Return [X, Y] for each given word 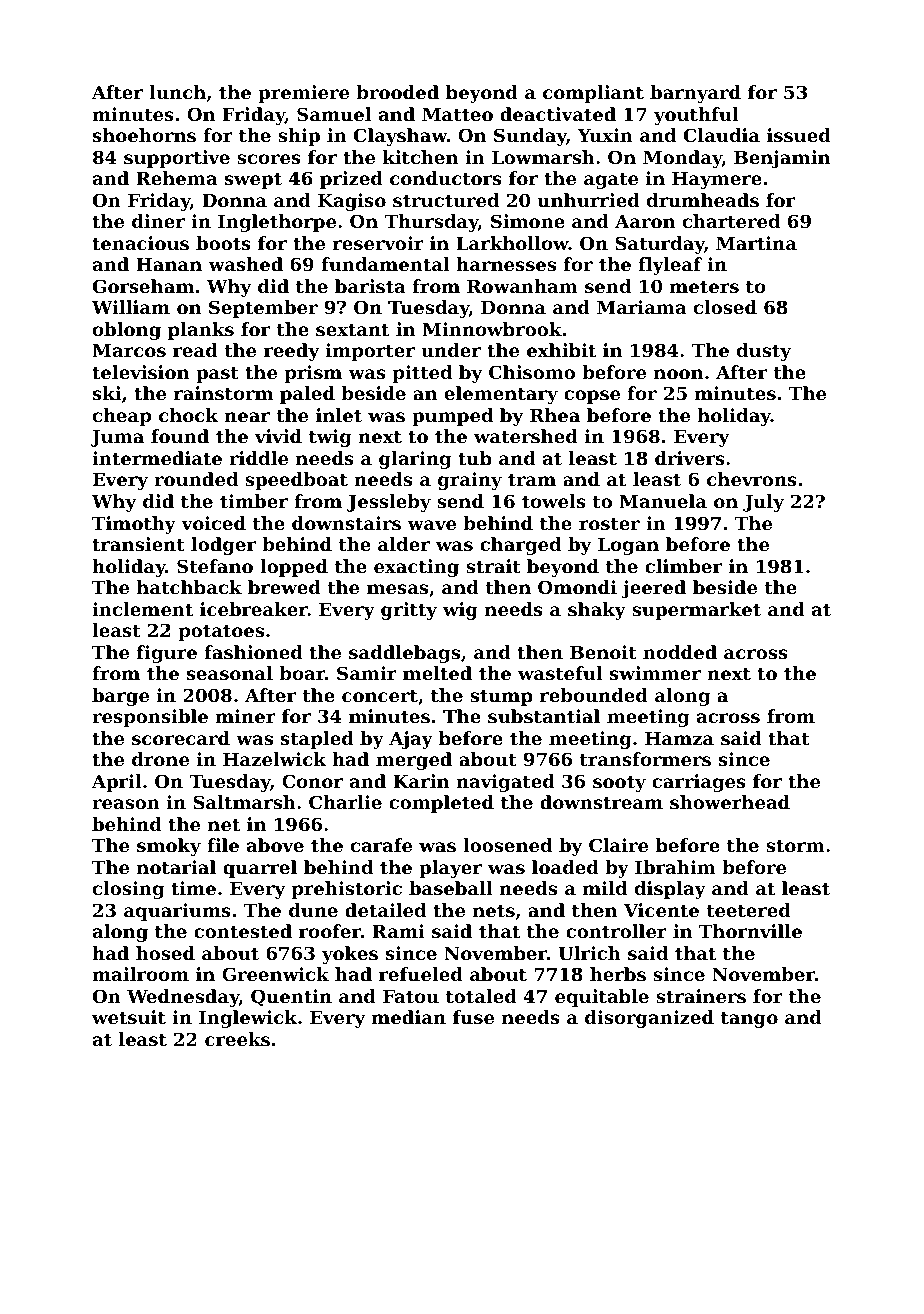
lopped [294, 568]
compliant [593, 94]
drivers [690, 458]
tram [532, 479]
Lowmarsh [543, 157]
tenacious [140, 243]
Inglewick [248, 1019]
